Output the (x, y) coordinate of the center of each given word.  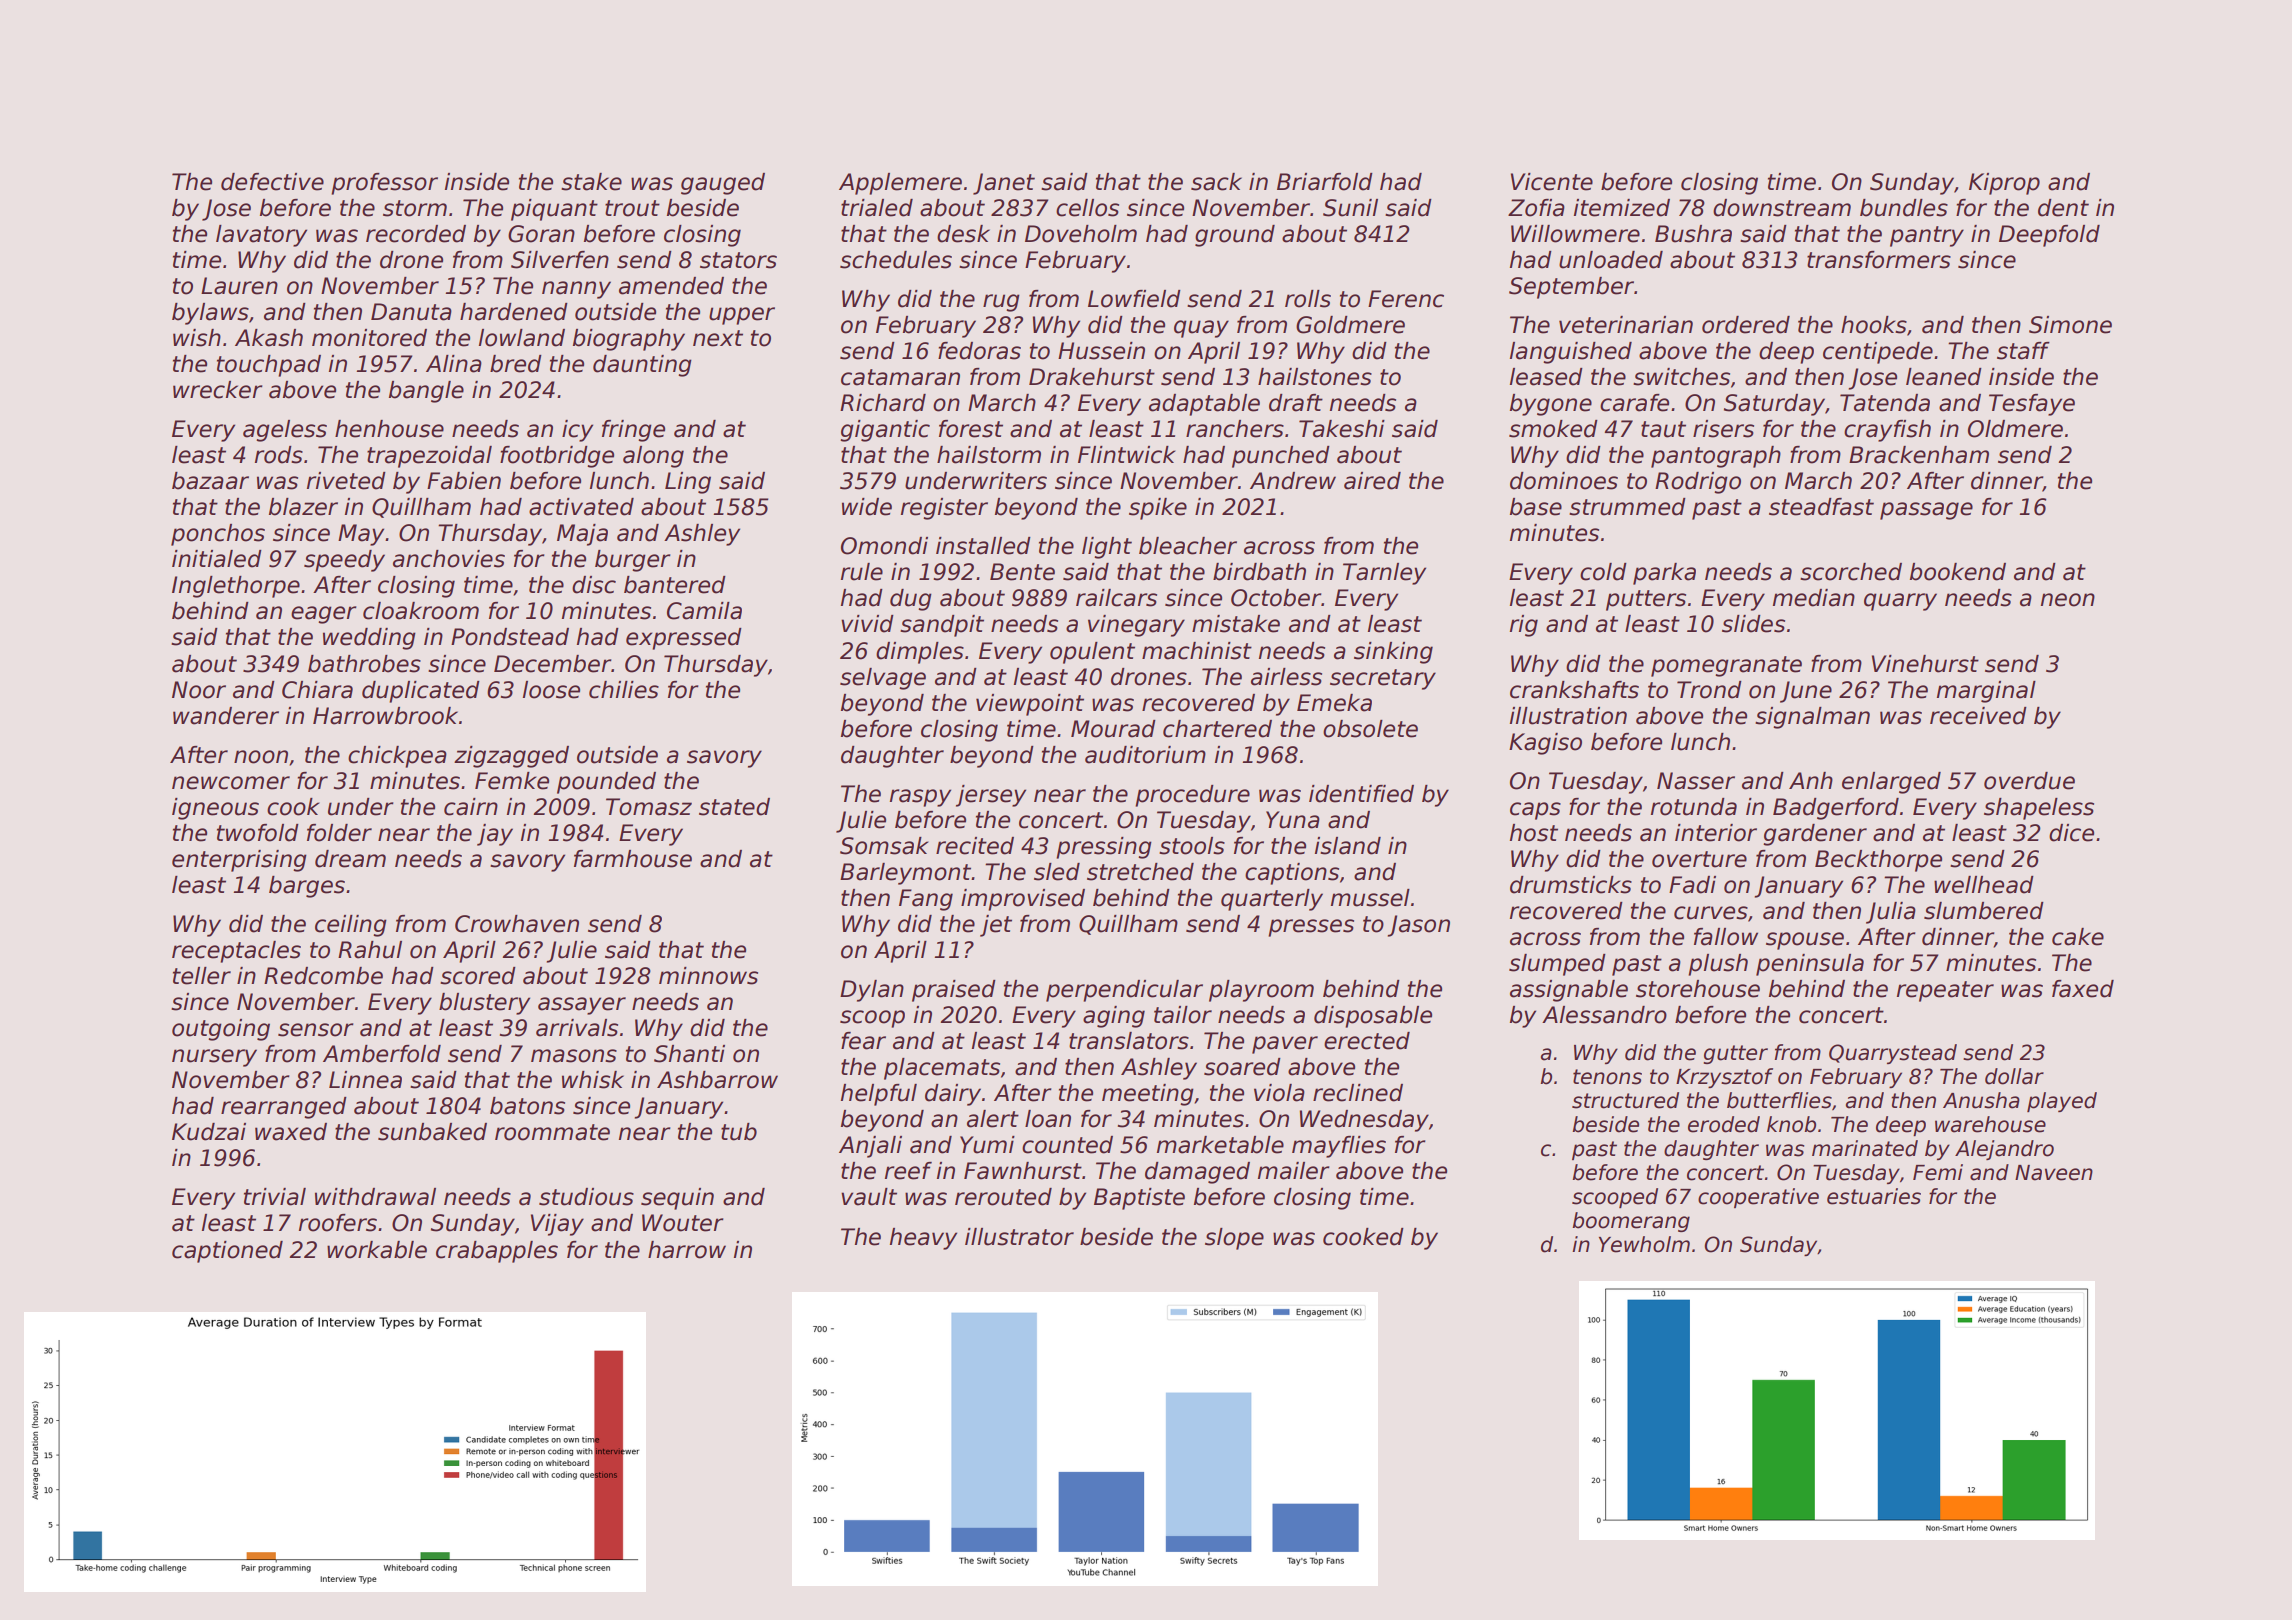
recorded (416, 234)
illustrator (1019, 1237)
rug (1001, 303)
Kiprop (2004, 184)
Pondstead (510, 637)
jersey (991, 796)
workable (377, 1250)
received (1978, 716)
